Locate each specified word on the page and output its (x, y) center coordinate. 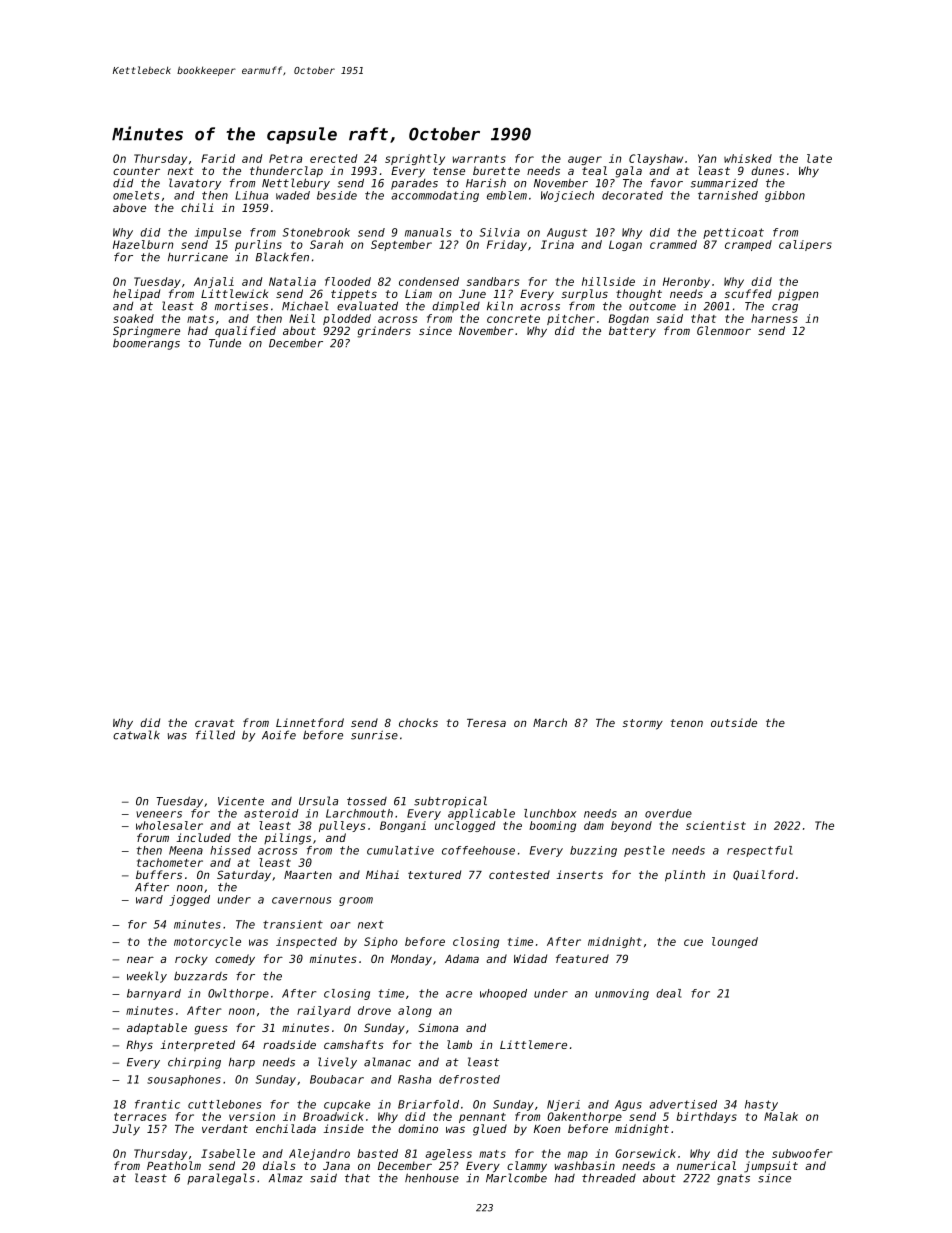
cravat (214, 723)
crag (785, 308)
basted (377, 1153)
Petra (285, 158)
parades (414, 184)
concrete (513, 319)
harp (242, 1063)
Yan (707, 158)
